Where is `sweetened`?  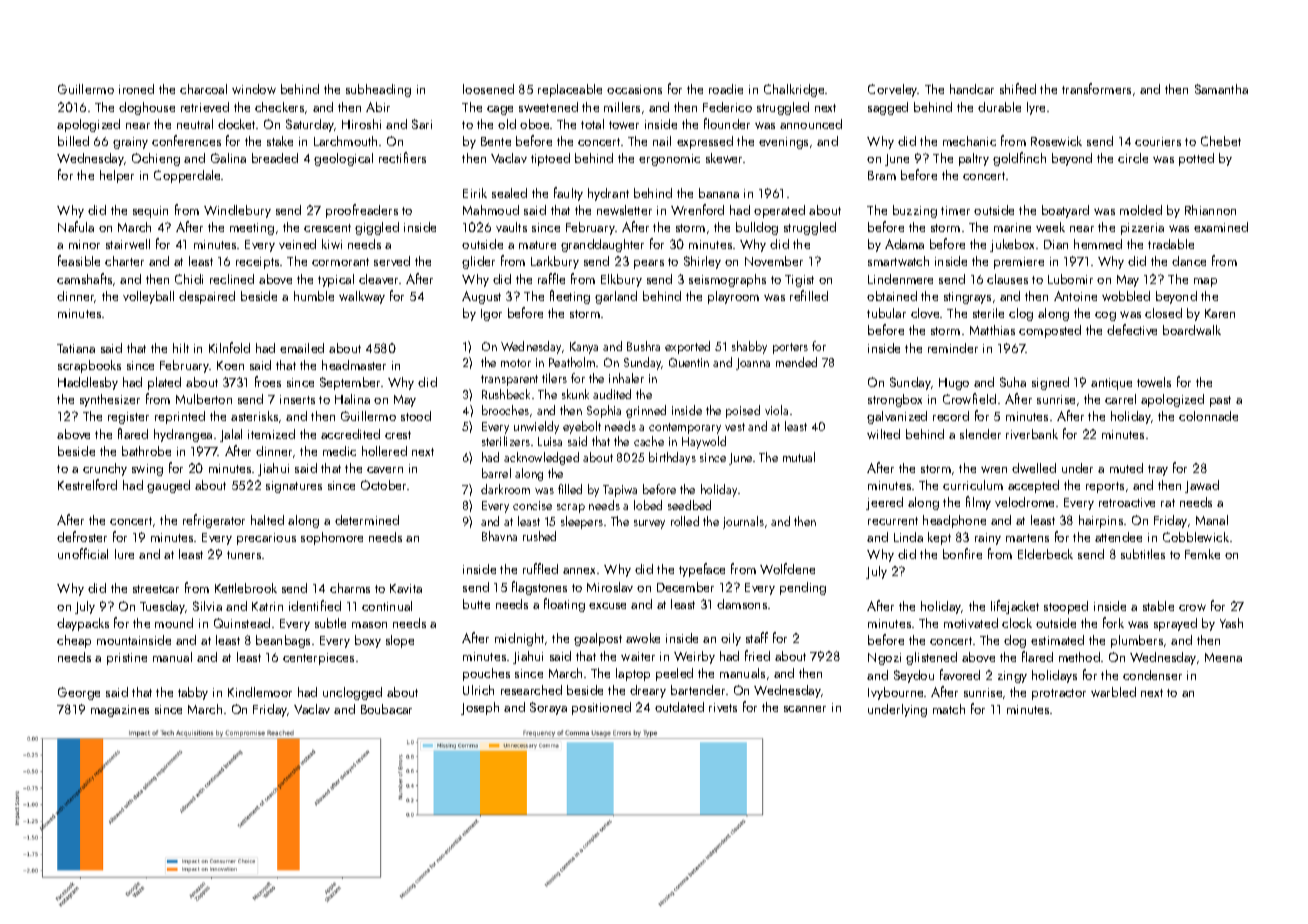
sweetened is located at coordinates (548, 107).
